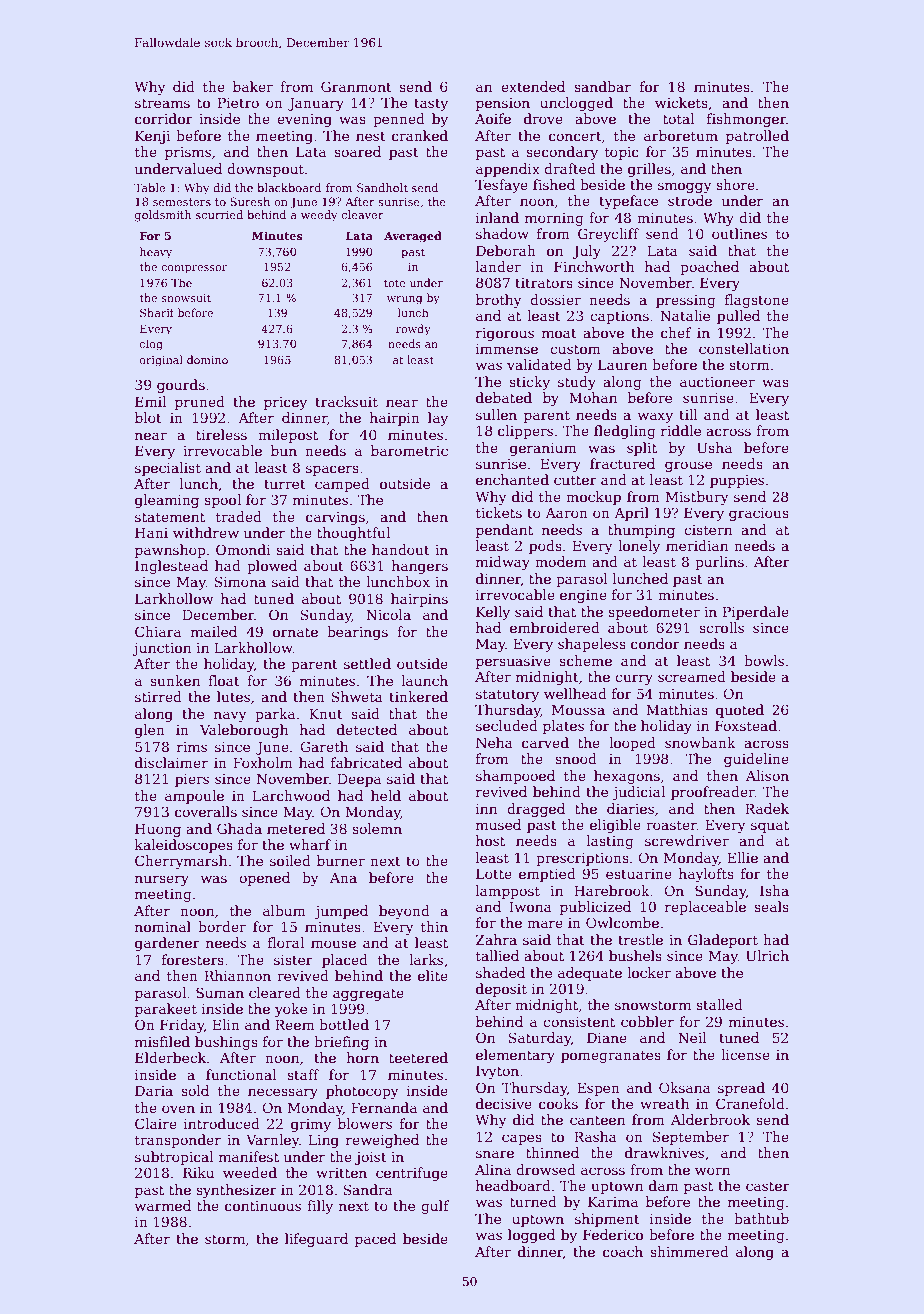 The image size is (924, 1314). Describe the element at coordinates (513, 662) in the page. I see `persuasive` at that location.
